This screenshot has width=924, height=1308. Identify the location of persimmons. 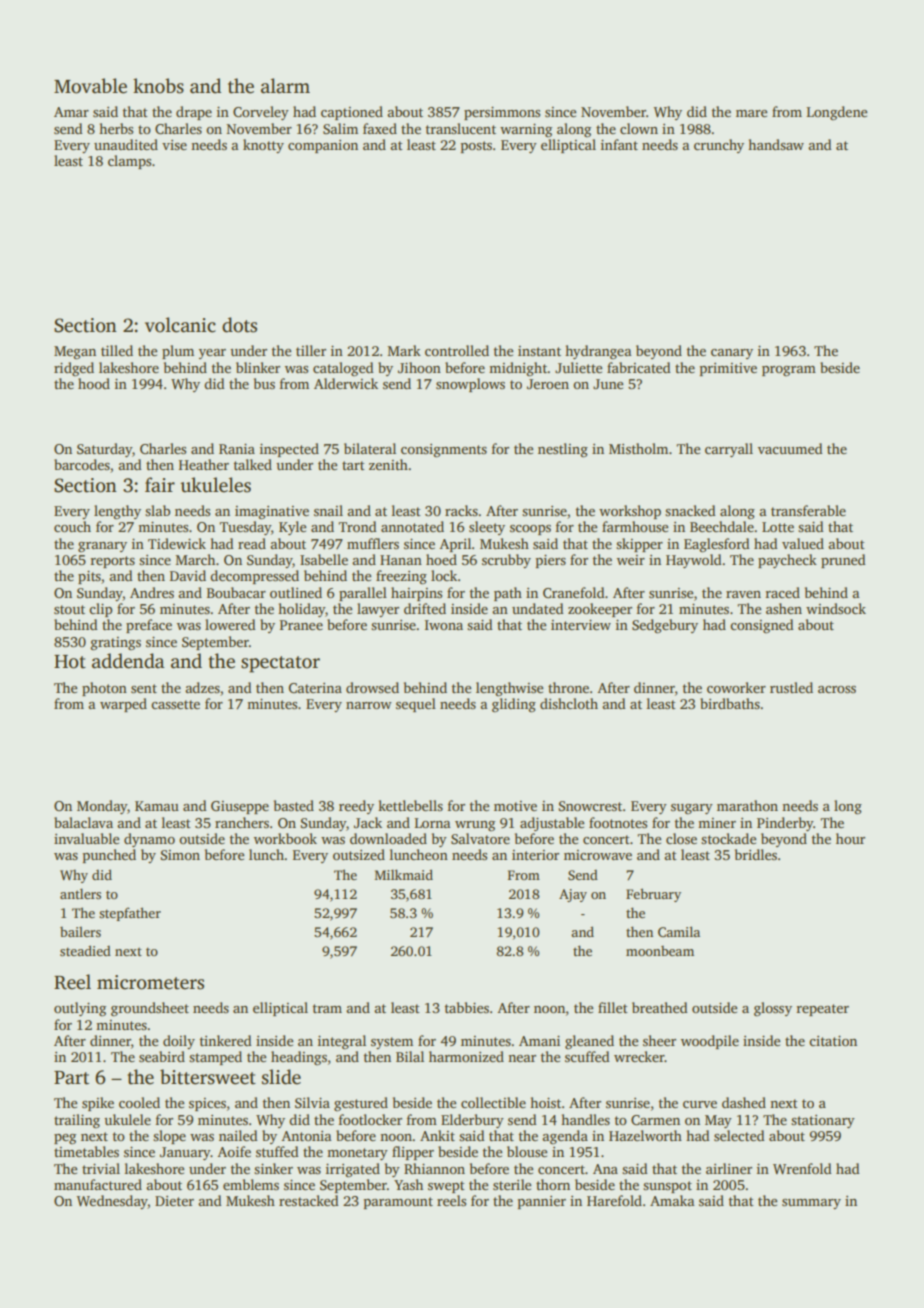
(502, 113).
